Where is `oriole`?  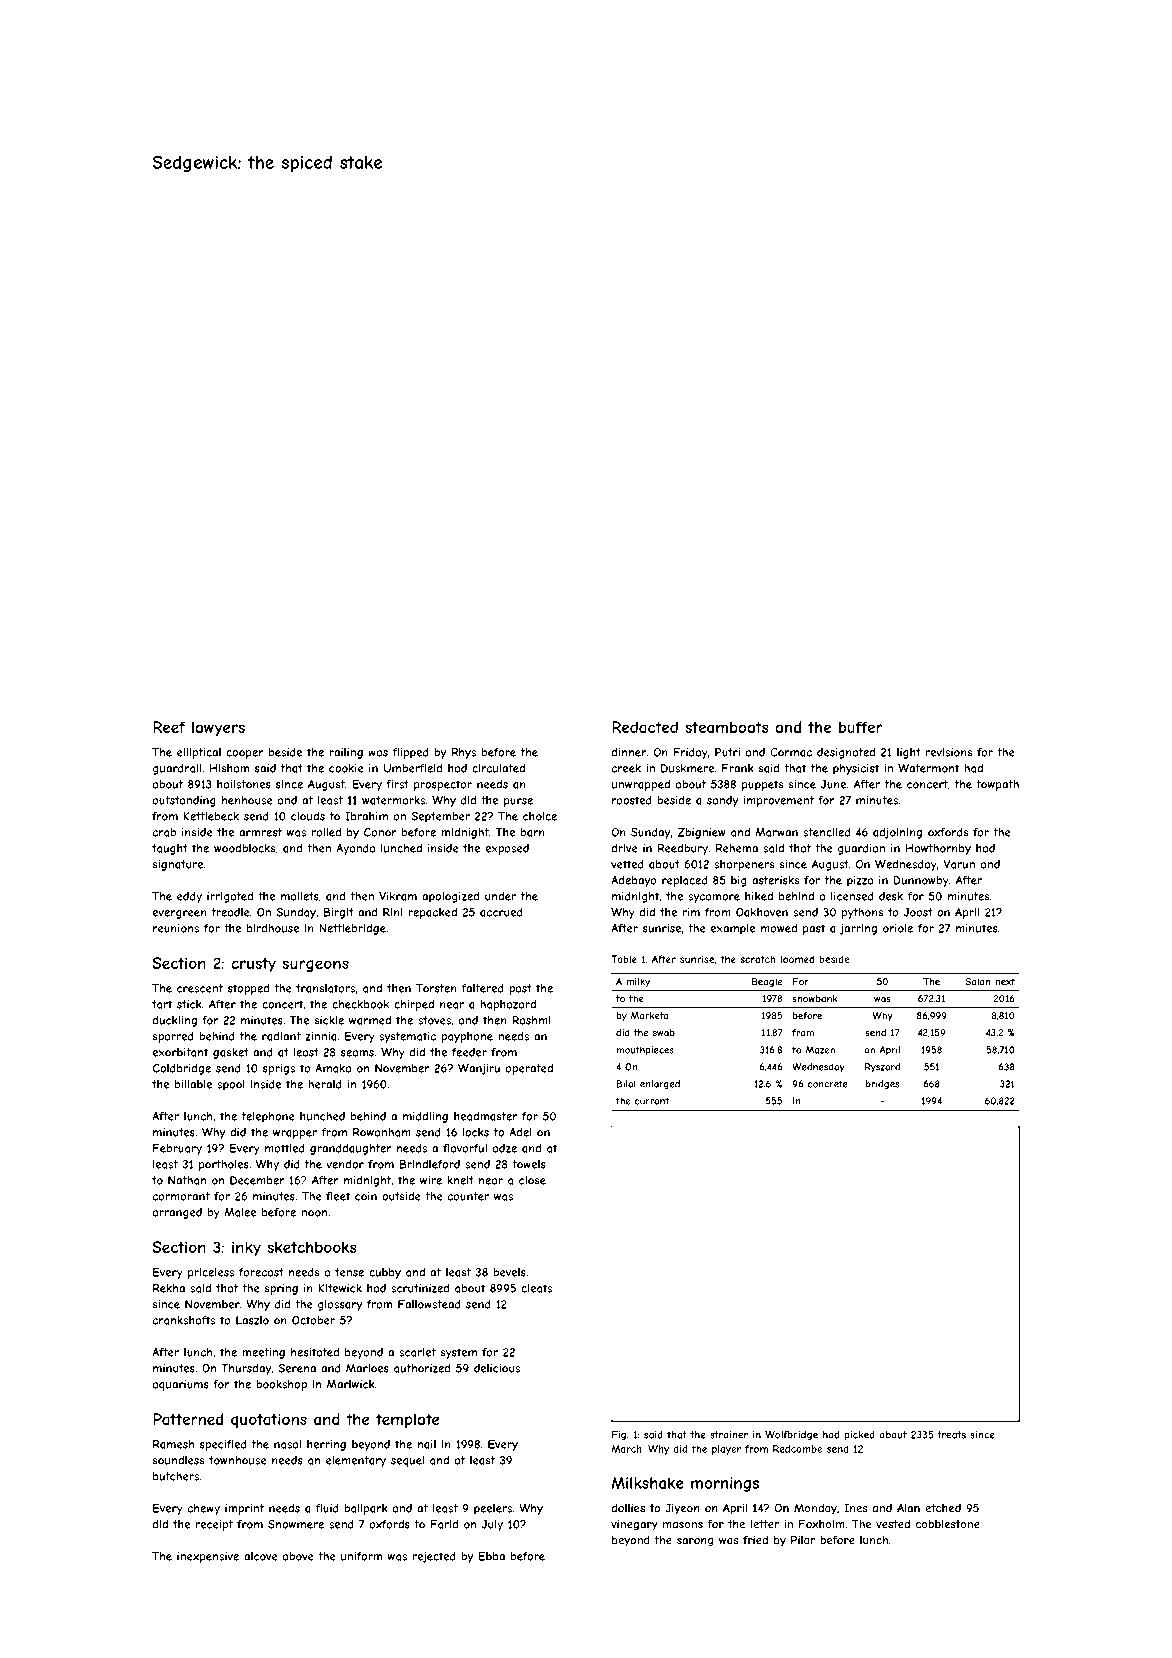
oriole is located at coordinates (898, 928).
